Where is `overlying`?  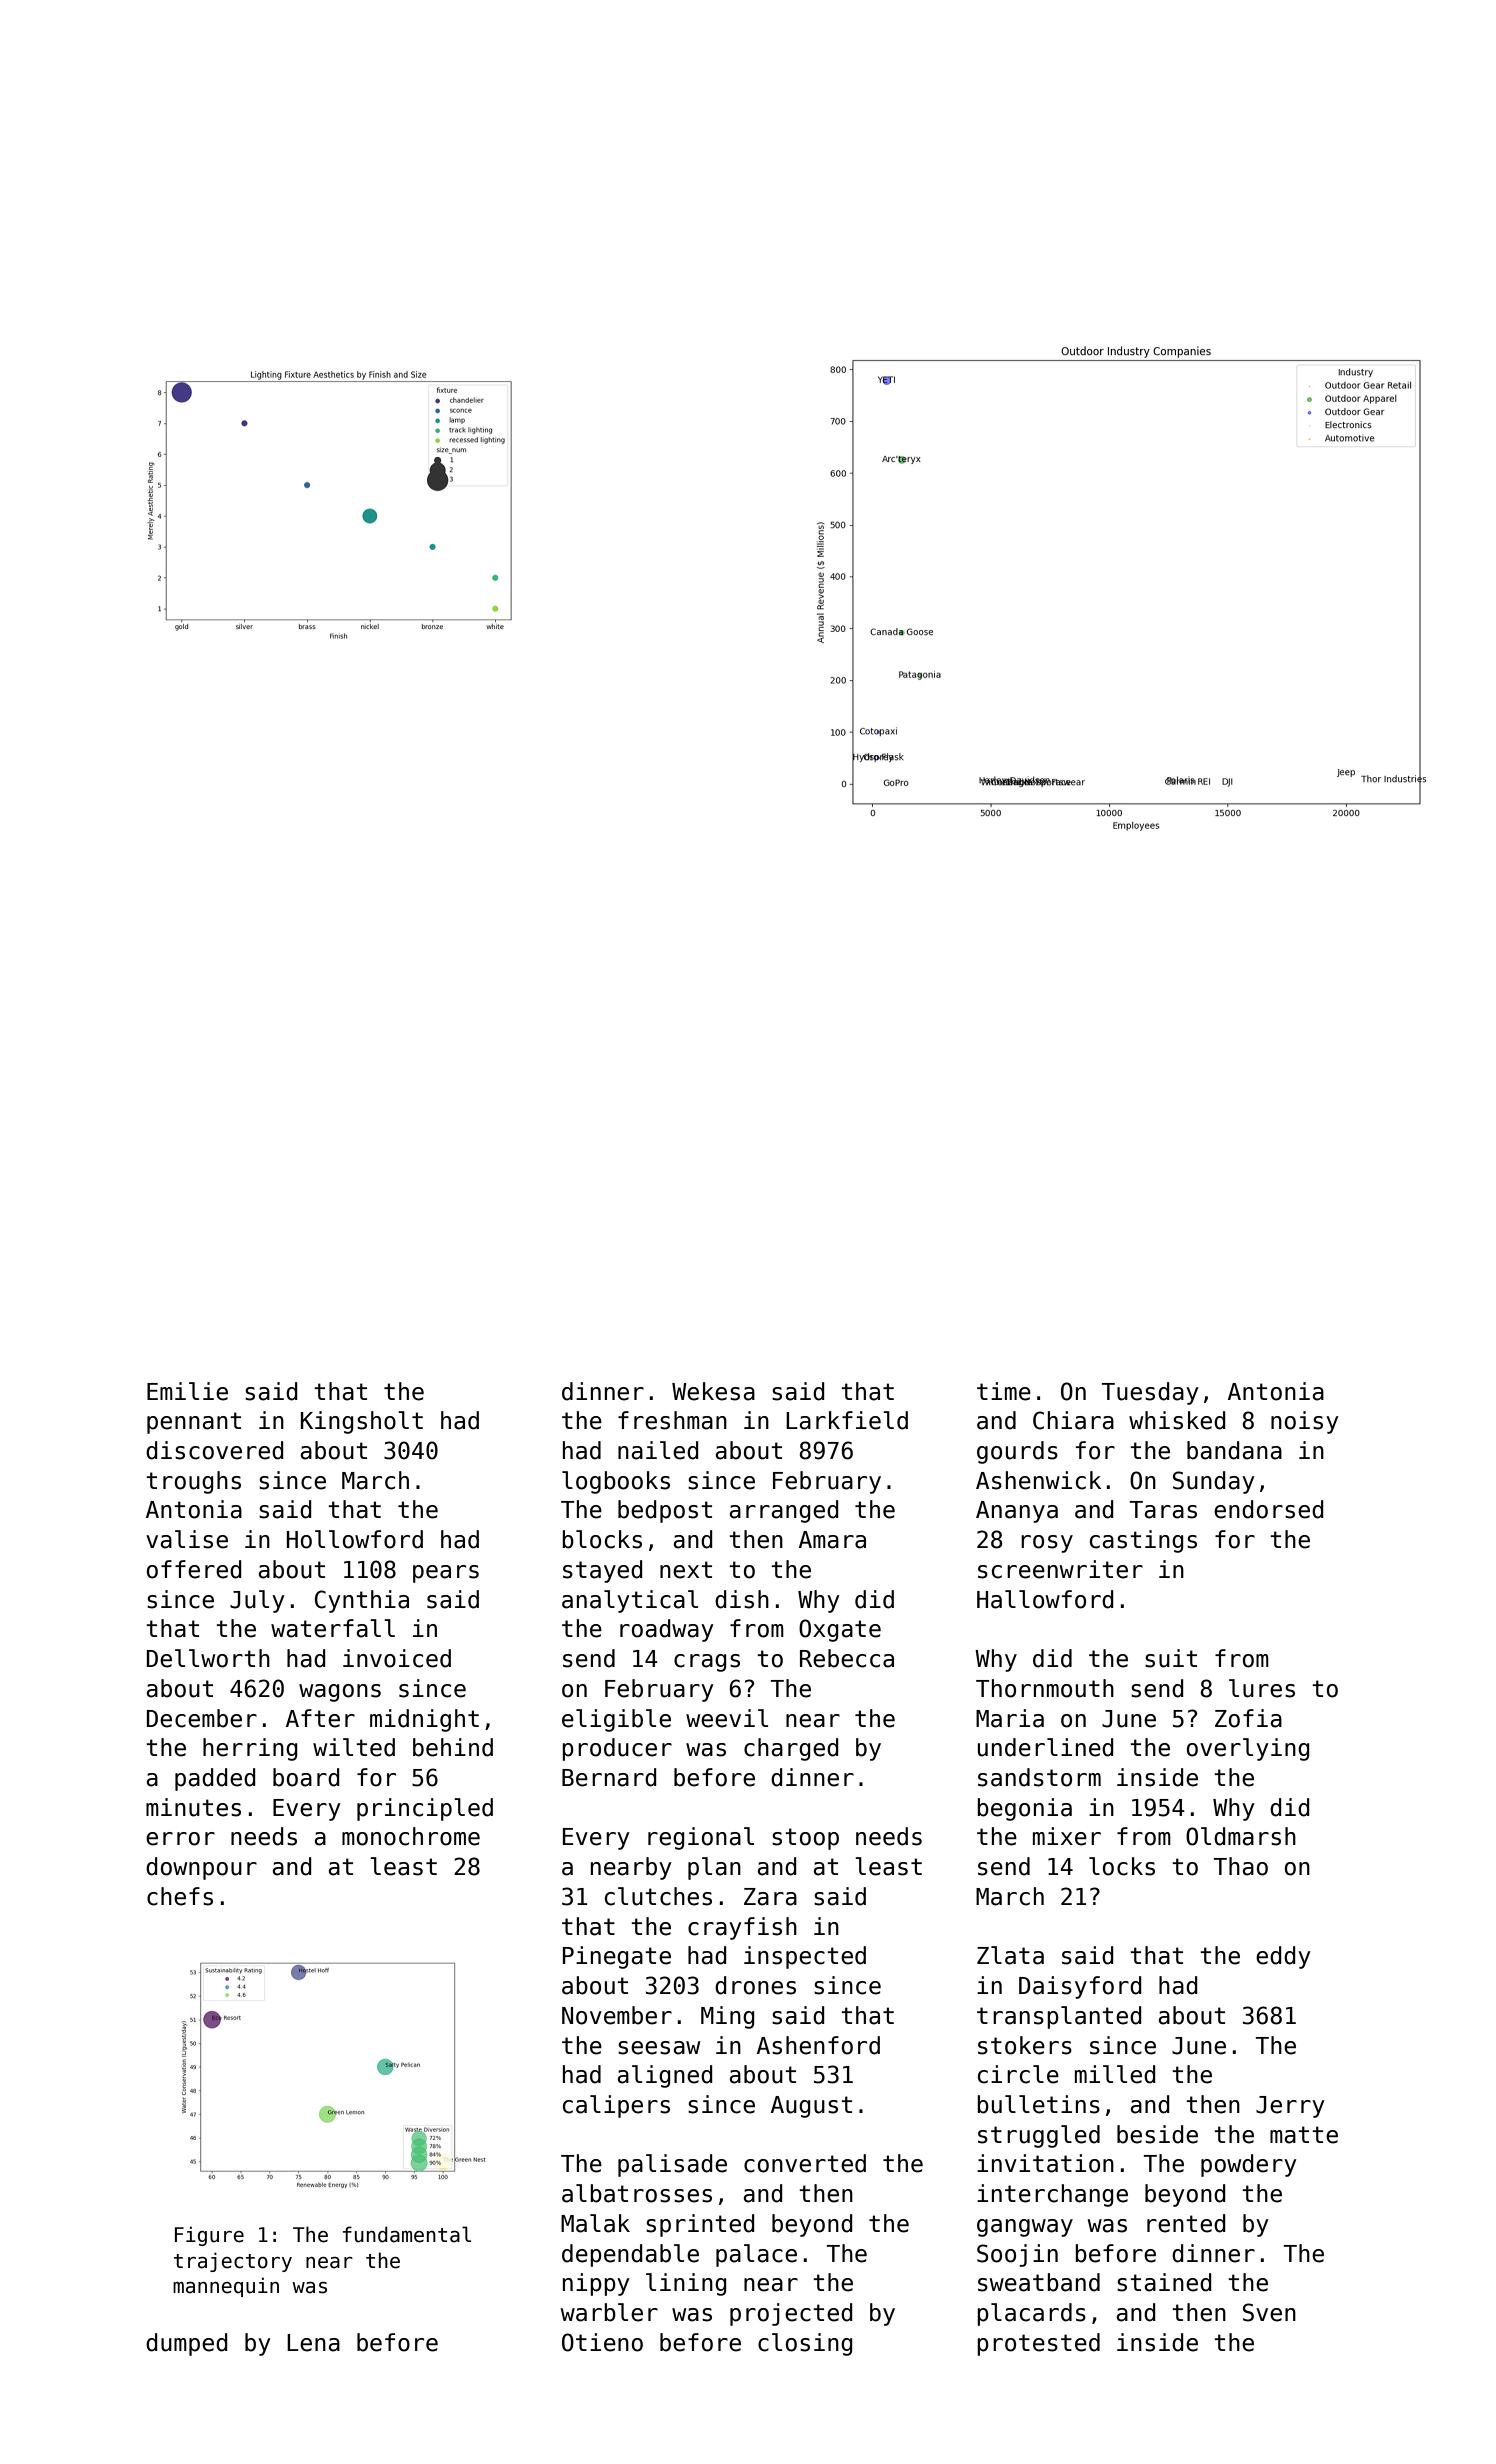 overlying is located at coordinates (1248, 1749).
